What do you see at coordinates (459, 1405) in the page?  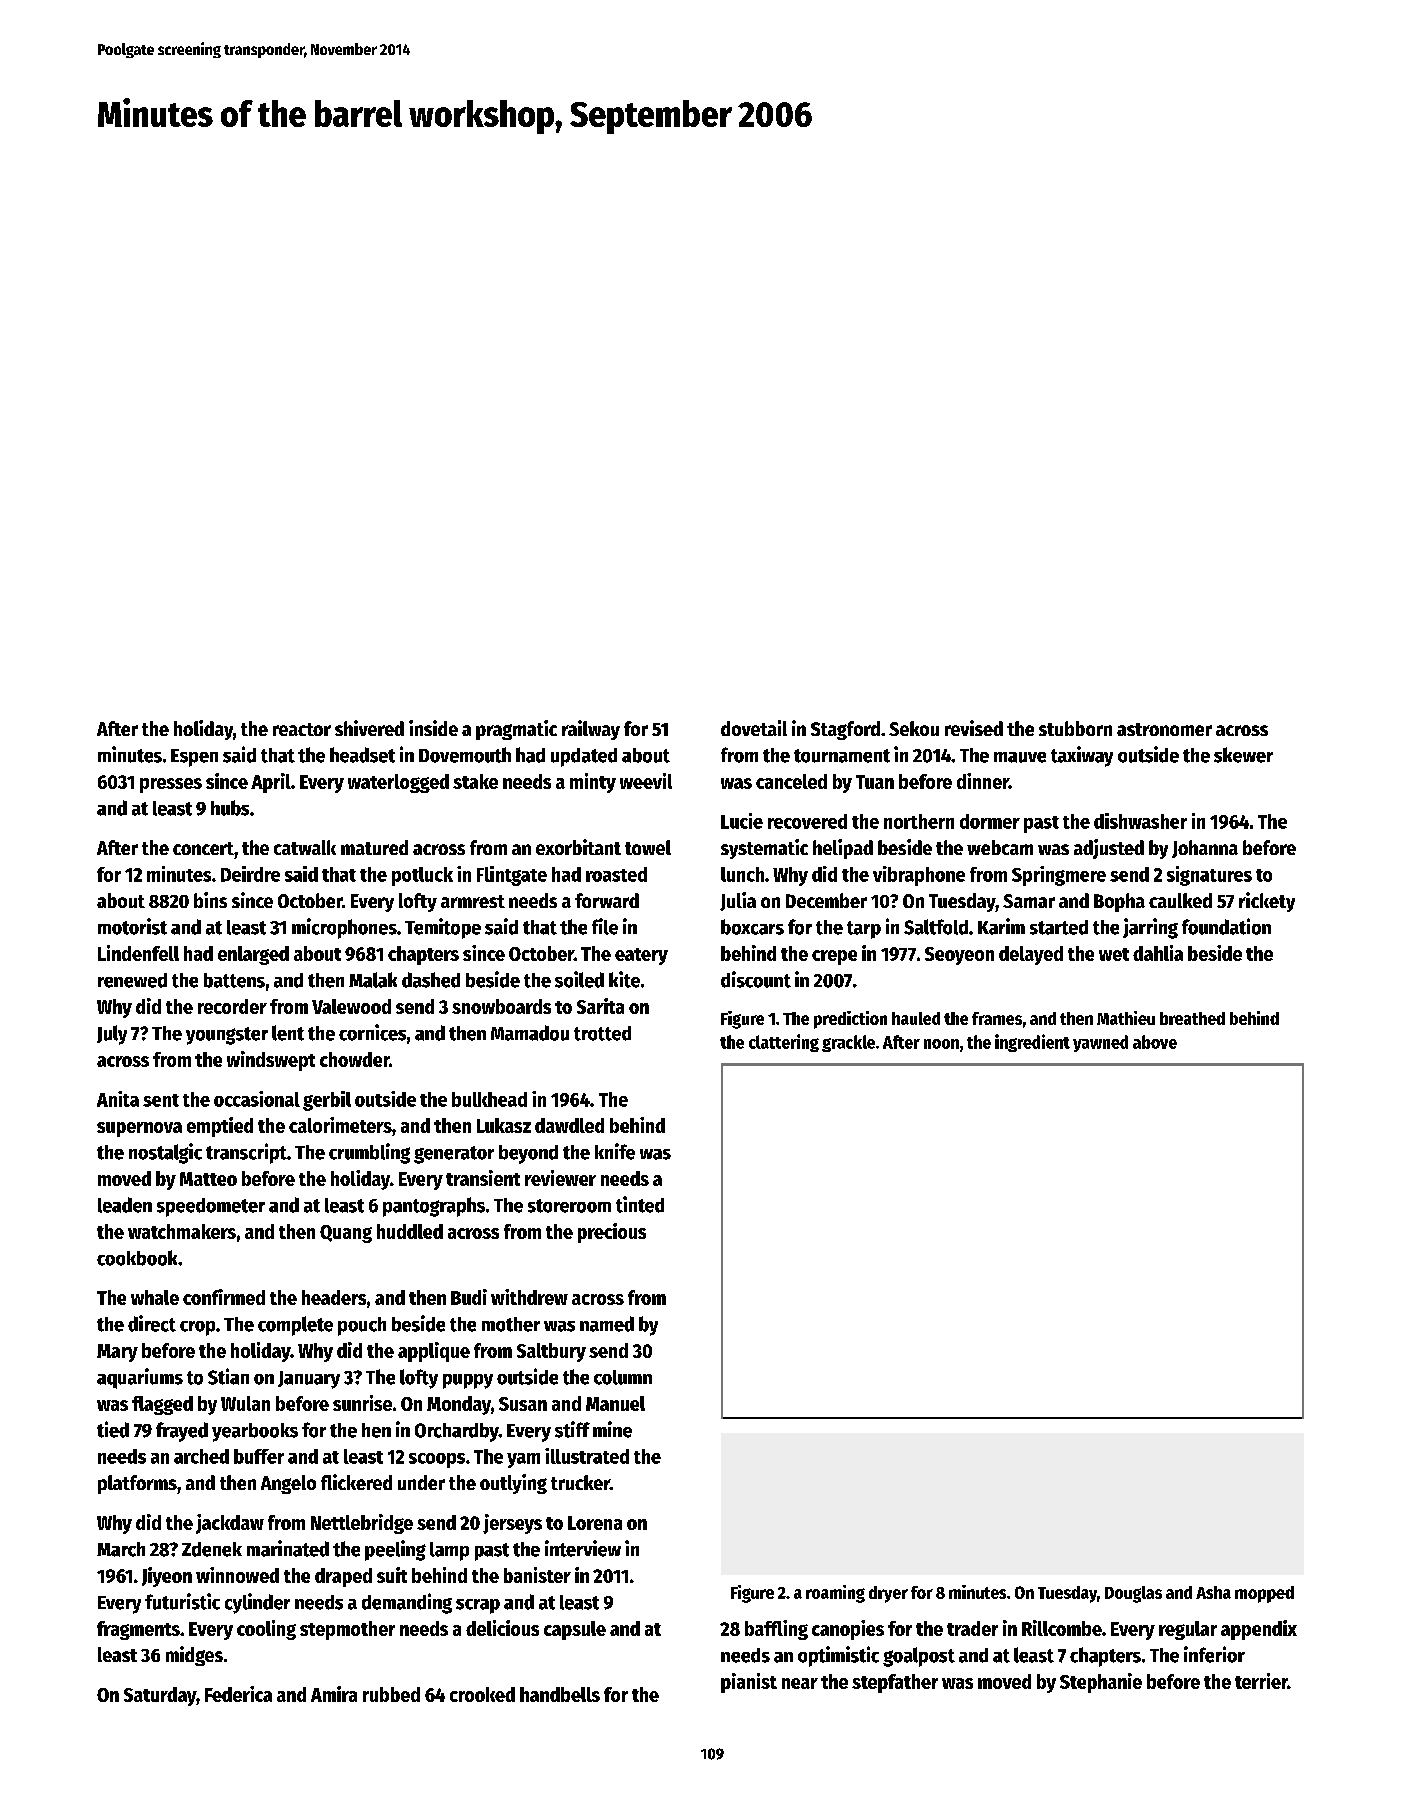 I see `Monday` at bounding box center [459, 1405].
